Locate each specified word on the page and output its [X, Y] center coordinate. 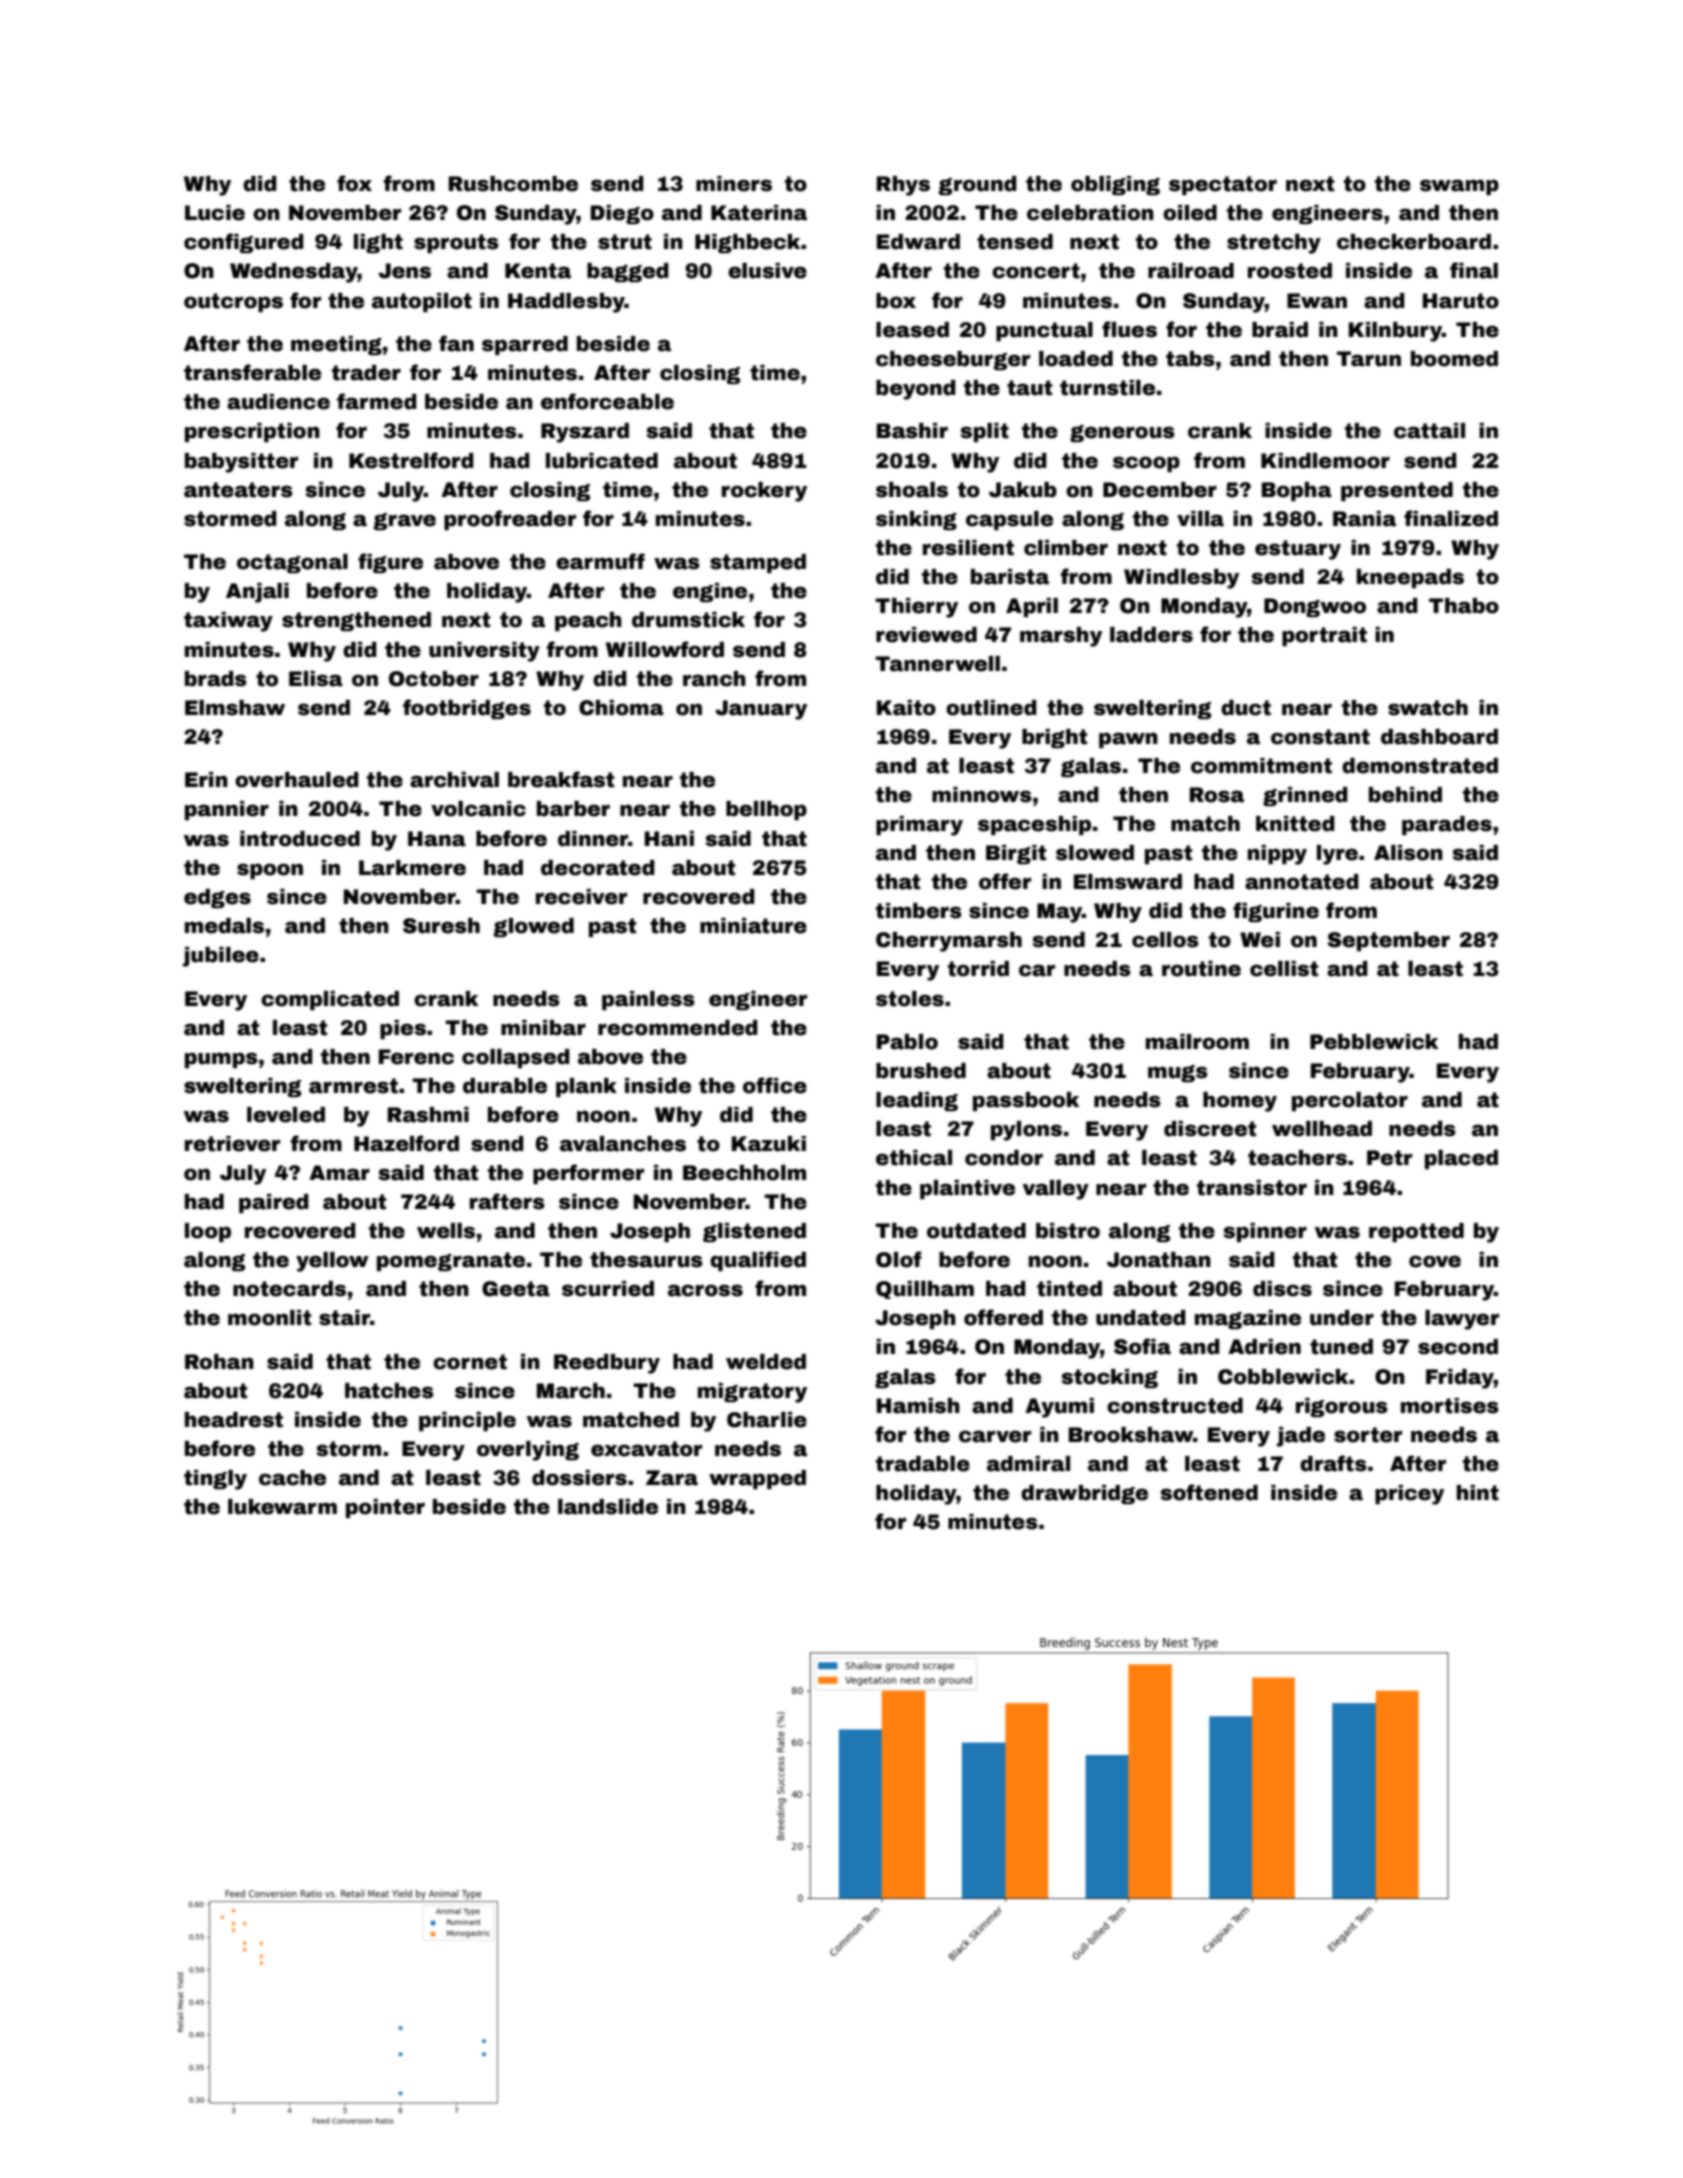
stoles [910, 999]
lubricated [602, 461]
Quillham [925, 1290]
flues [1129, 329]
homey [1240, 1102]
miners [734, 184]
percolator [1350, 1101]
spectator [1223, 185]
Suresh [441, 926]
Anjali [257, 593]
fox [354, 183]
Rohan [219, 1362]
